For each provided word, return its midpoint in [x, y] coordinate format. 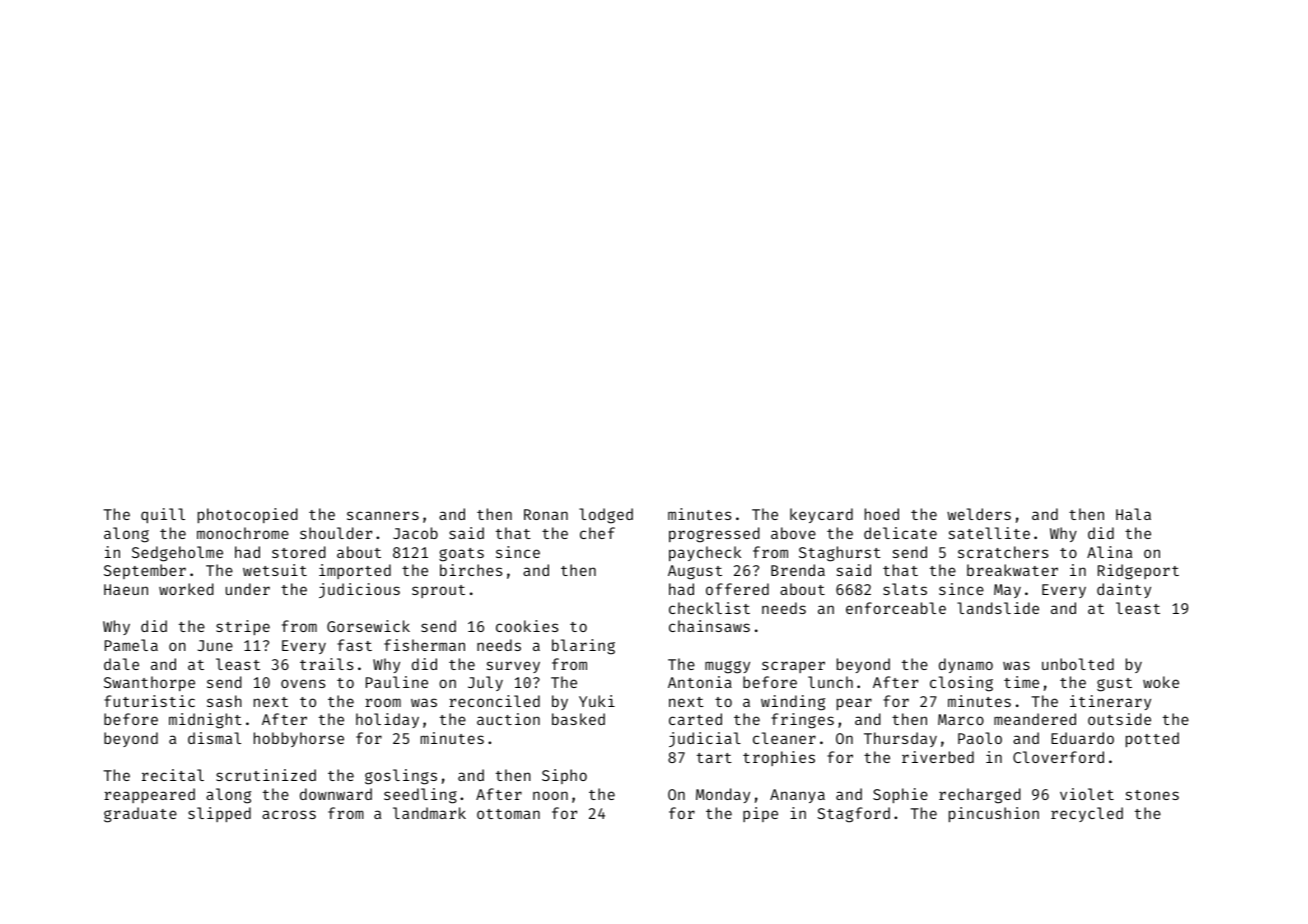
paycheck [705, 553]
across [289, 814]
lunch [830, 682]
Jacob [415, 533]
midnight [205, 721]
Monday [723, 795]
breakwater [1012, 570]
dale [121, 664]
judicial [705, 739]
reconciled [494, 701]
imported [355, 571]
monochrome [243, 533]
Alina [1109, 552]
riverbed [938, 757]
